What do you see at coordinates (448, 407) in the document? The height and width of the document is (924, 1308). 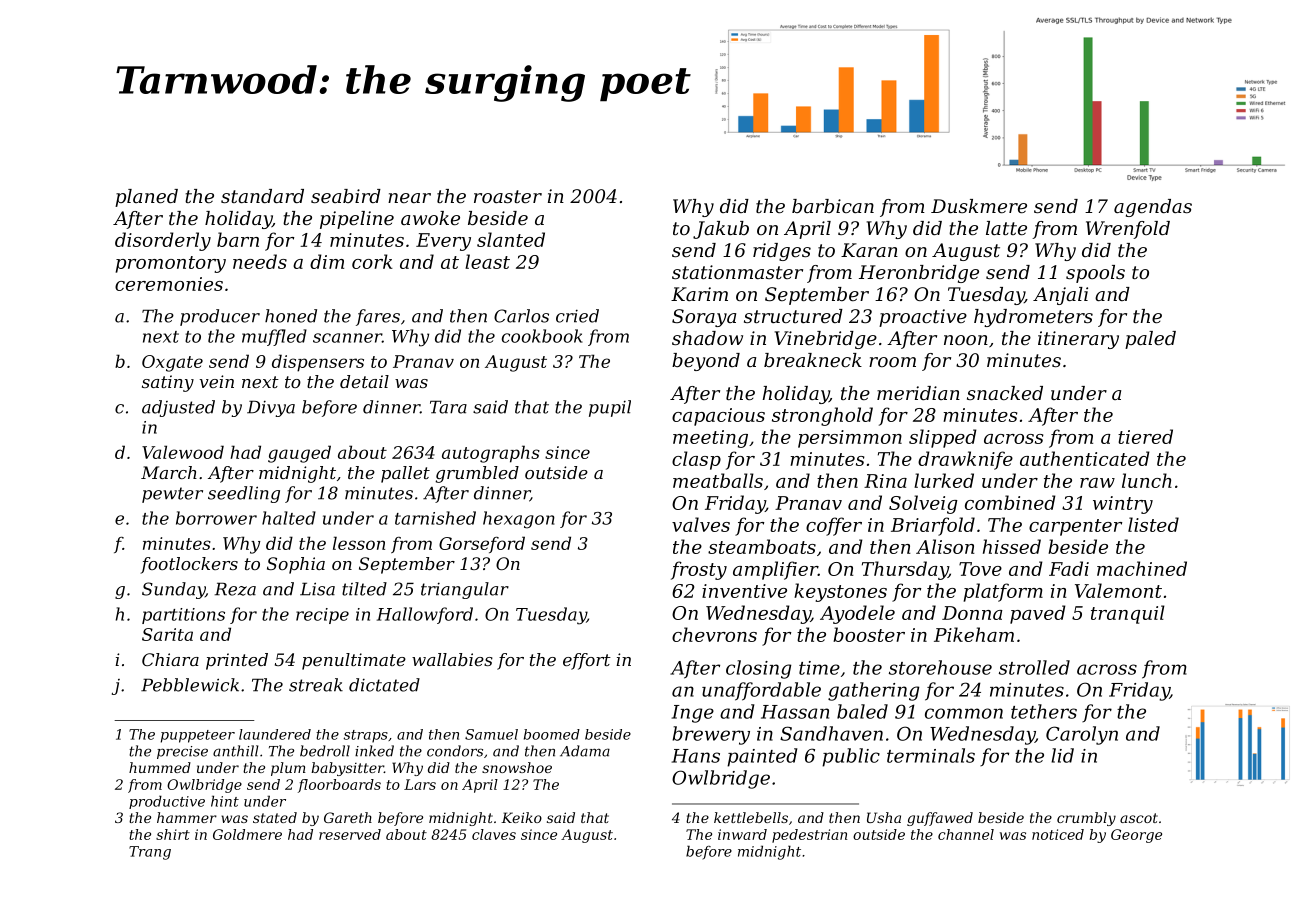 I see `Tara` at bounding box center [448, 407].
